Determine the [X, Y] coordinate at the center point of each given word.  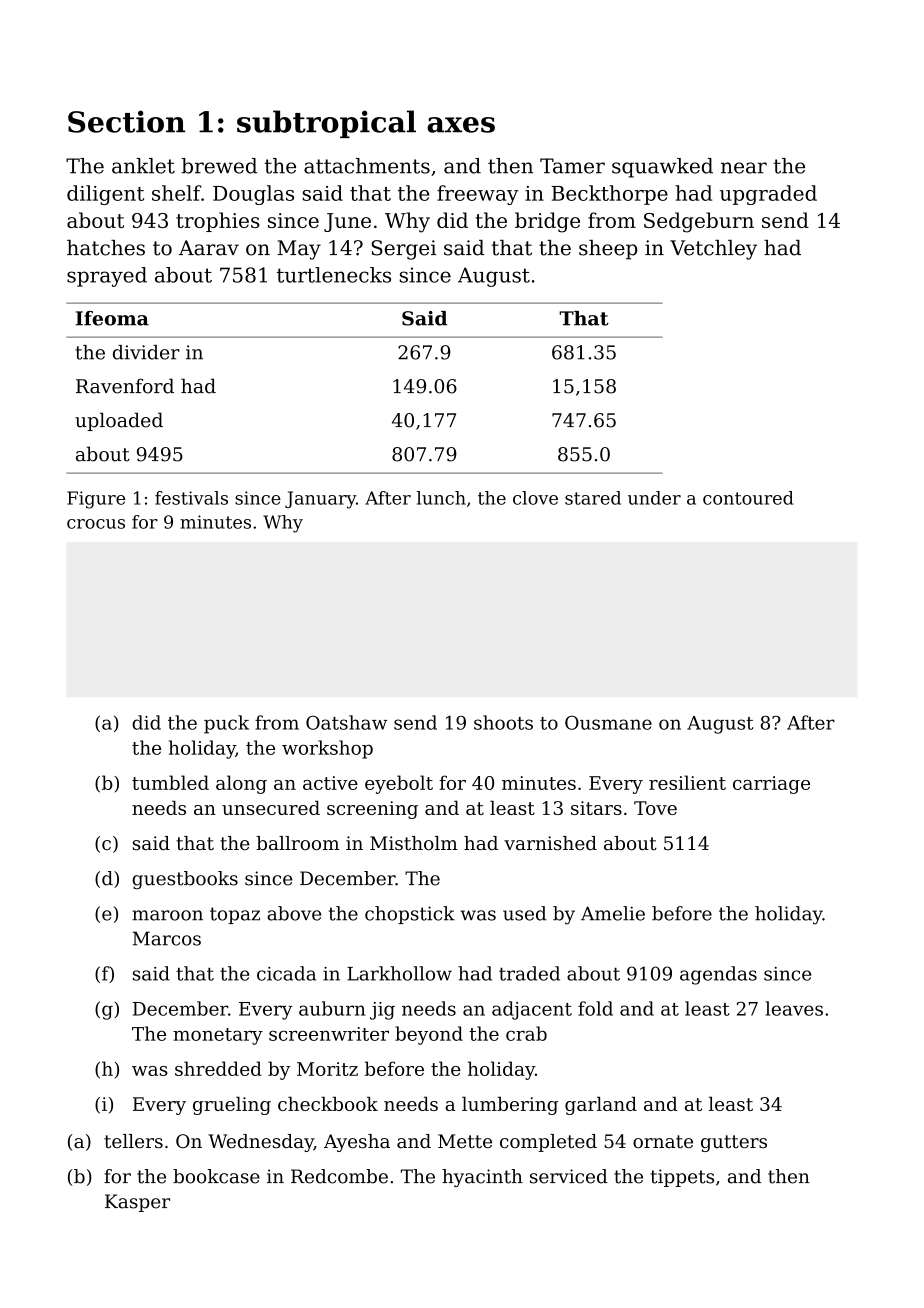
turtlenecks [334, 275]
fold [595, 1008]
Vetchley [713, 250]
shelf [176, 193]
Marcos [167, 938]
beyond [429, 1035]
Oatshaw [346, 722]
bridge [547, 222]
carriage [771, 785]
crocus [96, 524]
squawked [662, 168]
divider [146, 352]
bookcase [216, 1176]
